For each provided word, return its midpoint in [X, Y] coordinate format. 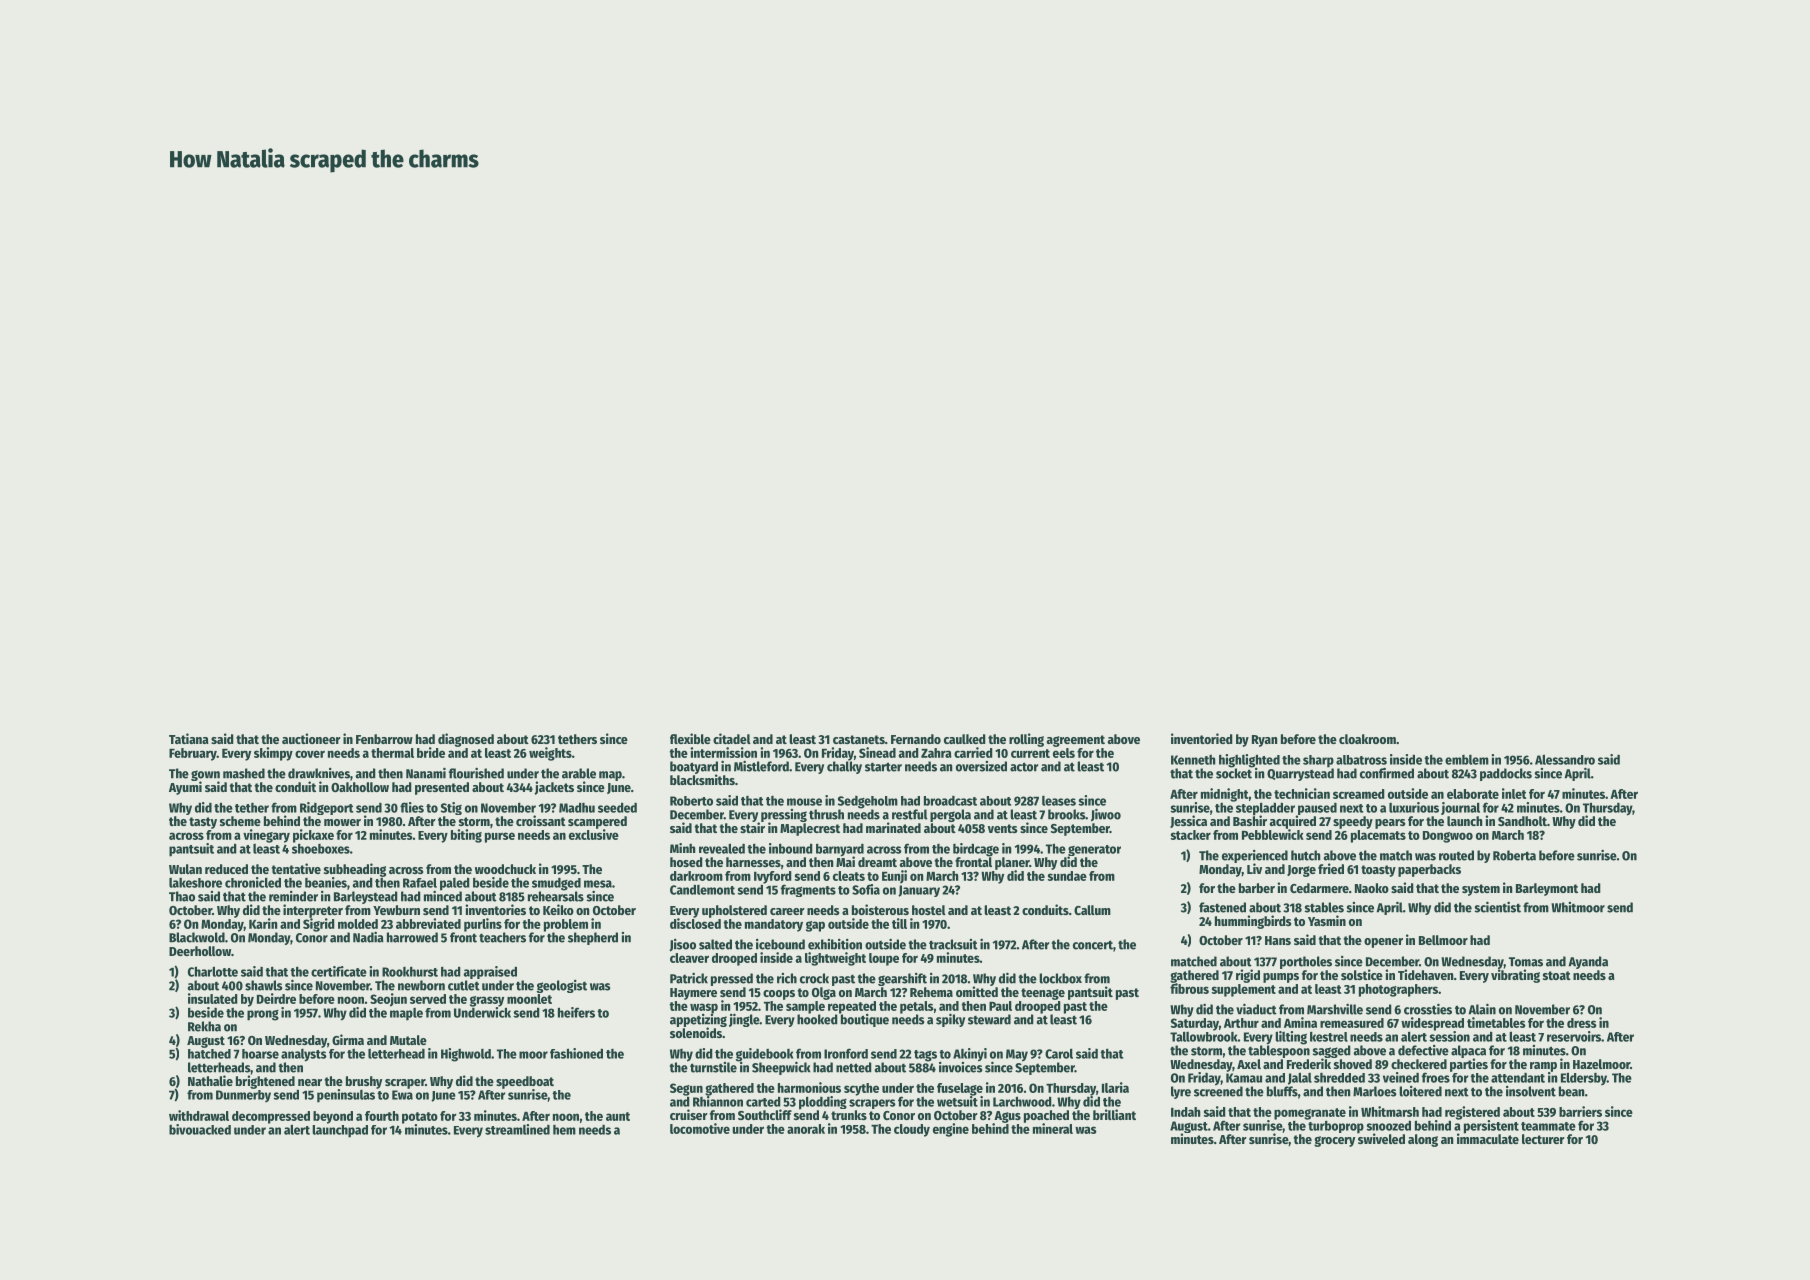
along [1423, 1140]
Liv [1254, 868]
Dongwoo [1448, 837]
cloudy [912, 1130]
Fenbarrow [384, 739]
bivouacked [200, 1129]
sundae [1067, 876]
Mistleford [761, 766]
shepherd [593, 938]
